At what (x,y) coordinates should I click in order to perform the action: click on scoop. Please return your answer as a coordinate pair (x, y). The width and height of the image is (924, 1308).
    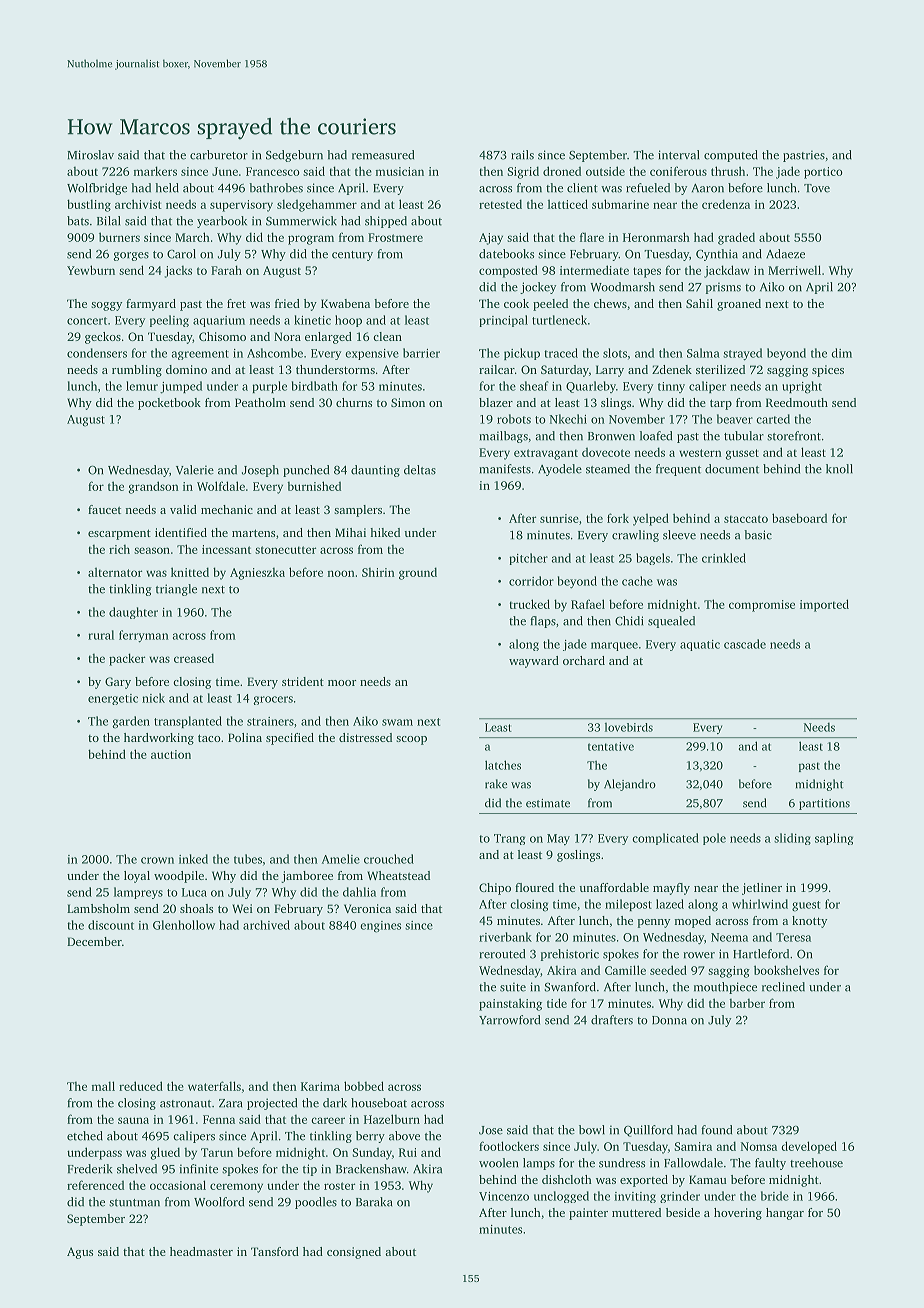
    Looking at the image, I should click on (411, 740).
